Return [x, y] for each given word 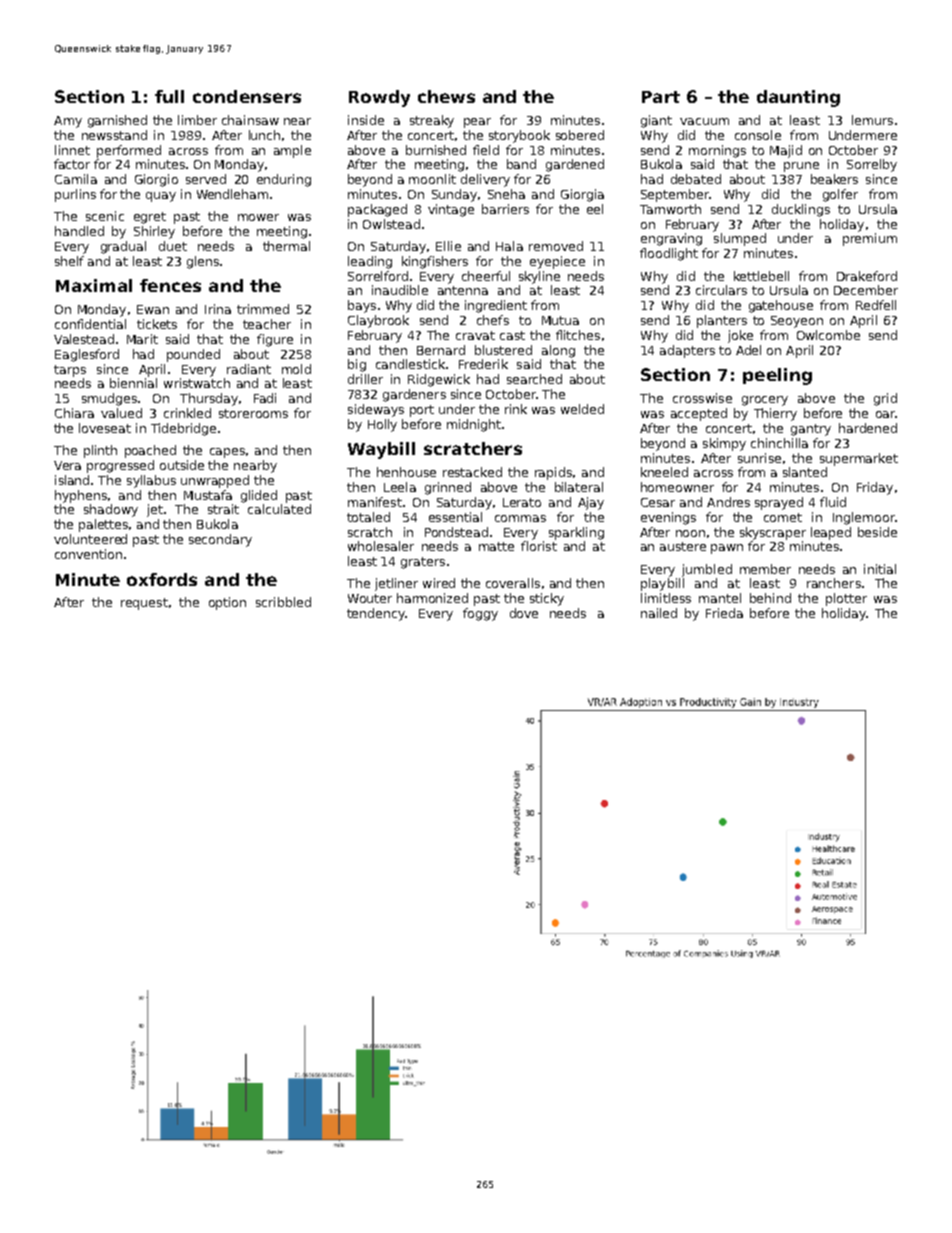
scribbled [283, 602]
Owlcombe [828, 335]
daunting [798, 98]
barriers [505, 209]
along [558, 351]
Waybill [381, 450]
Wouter [370, 598]
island [72, 480]
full [169, 96]
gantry [811, 430]
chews [446, 96]
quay [161, 197]
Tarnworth [670, 209]
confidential [90, 324]
